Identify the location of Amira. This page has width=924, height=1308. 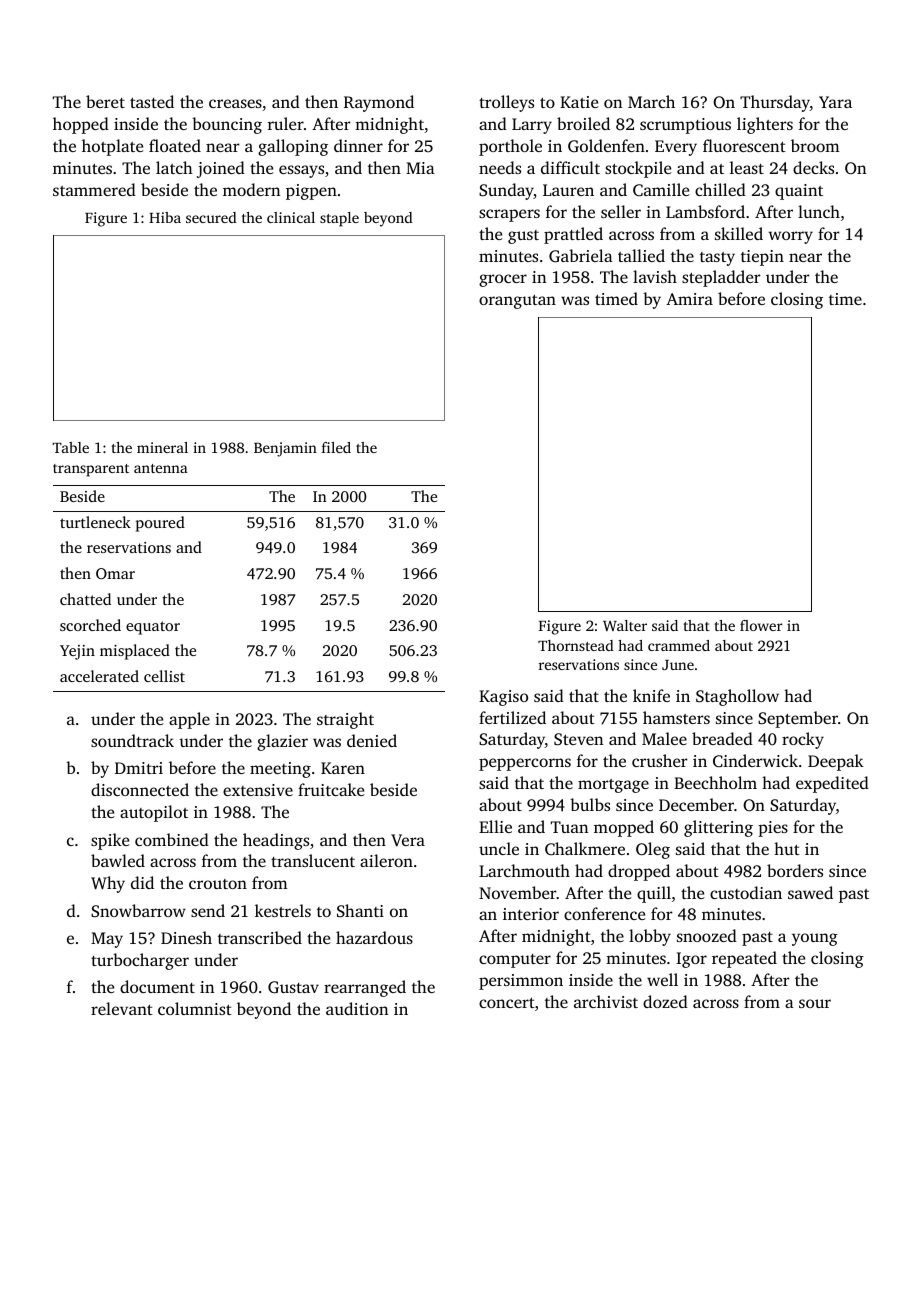
(689, 299).
